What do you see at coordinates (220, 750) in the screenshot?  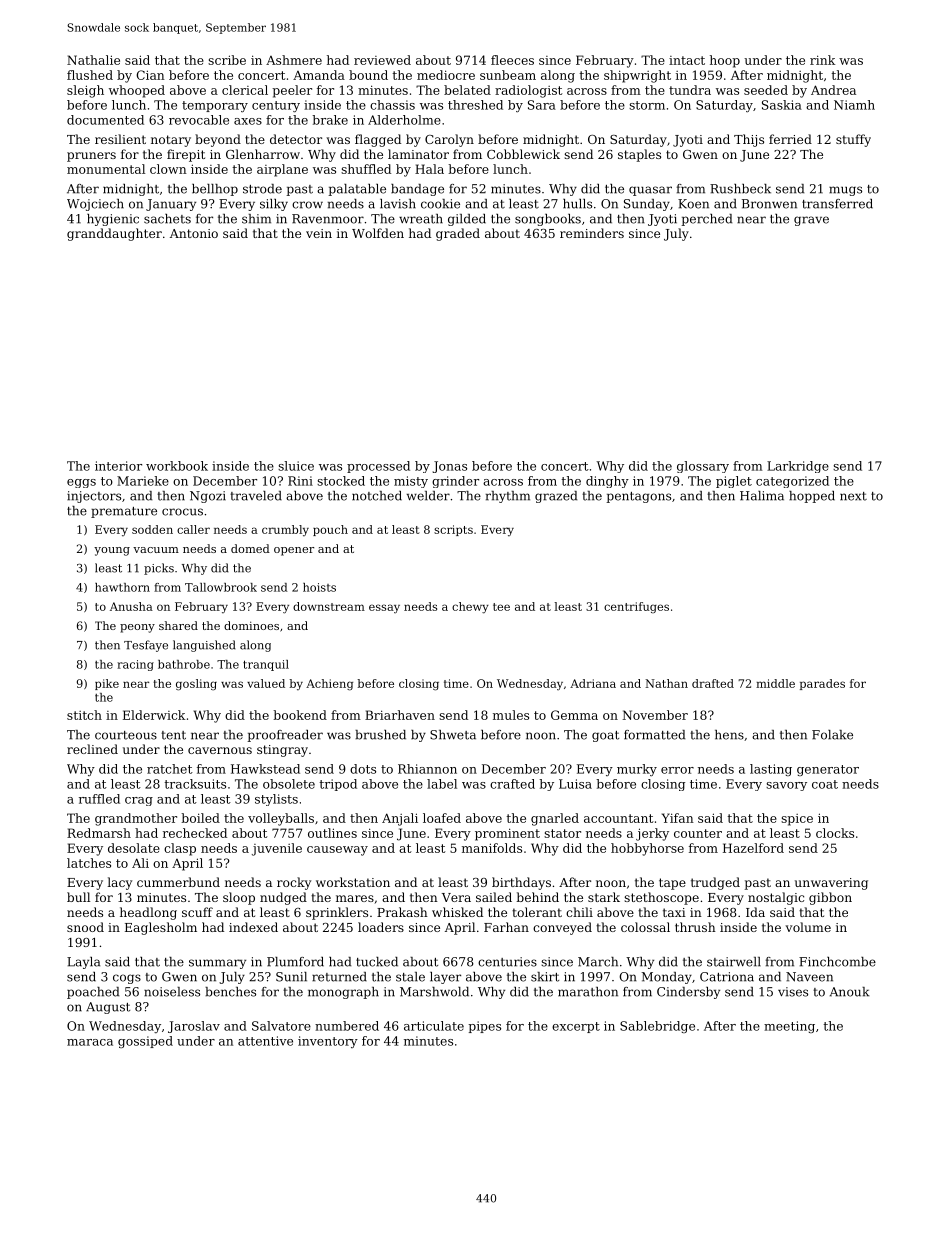 I see `cavernous` at bounding box center [220, 750].
